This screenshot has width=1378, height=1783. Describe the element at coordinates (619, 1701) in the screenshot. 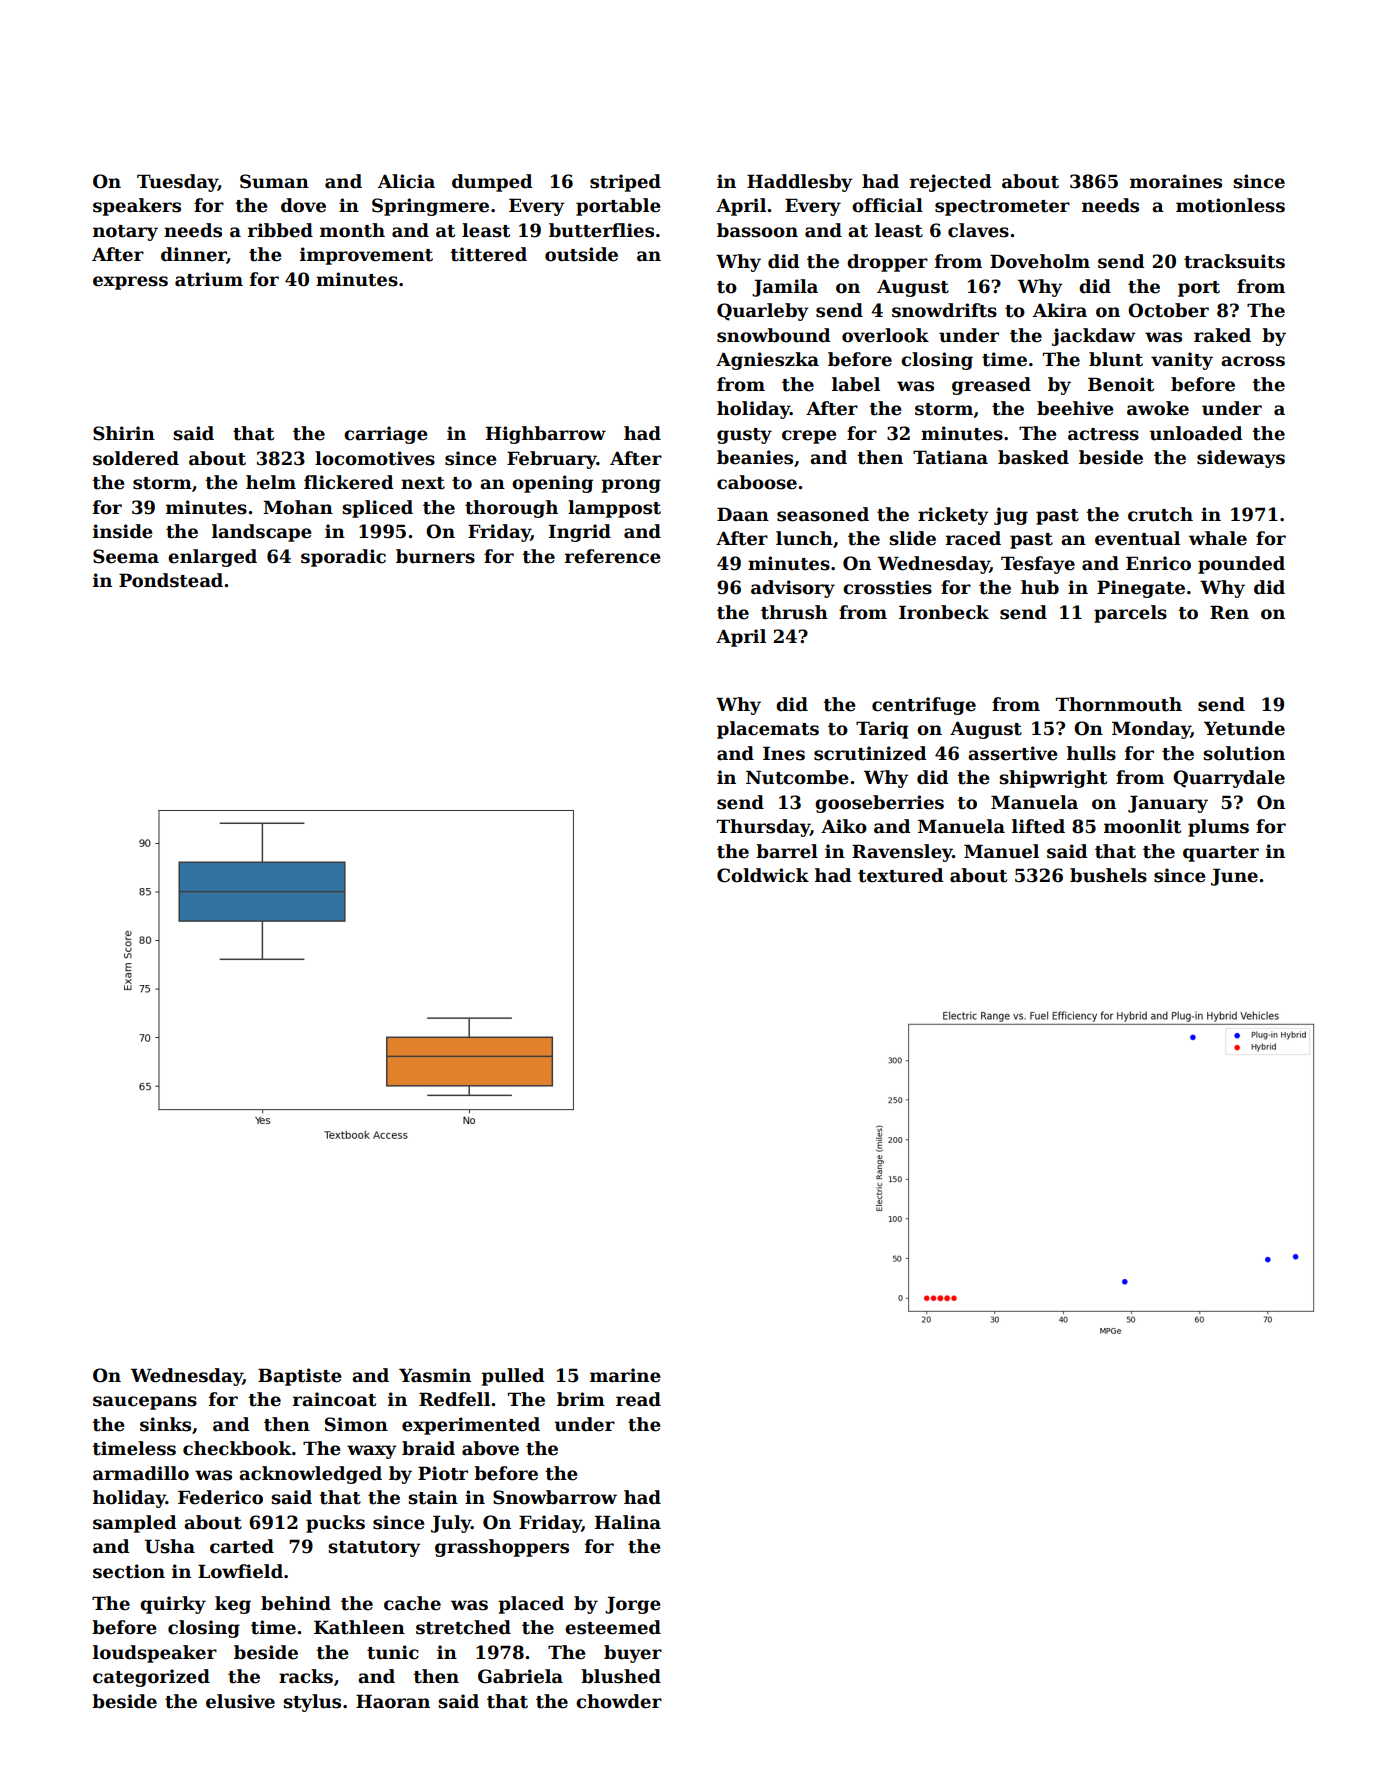

I see `chowder` at that location.
